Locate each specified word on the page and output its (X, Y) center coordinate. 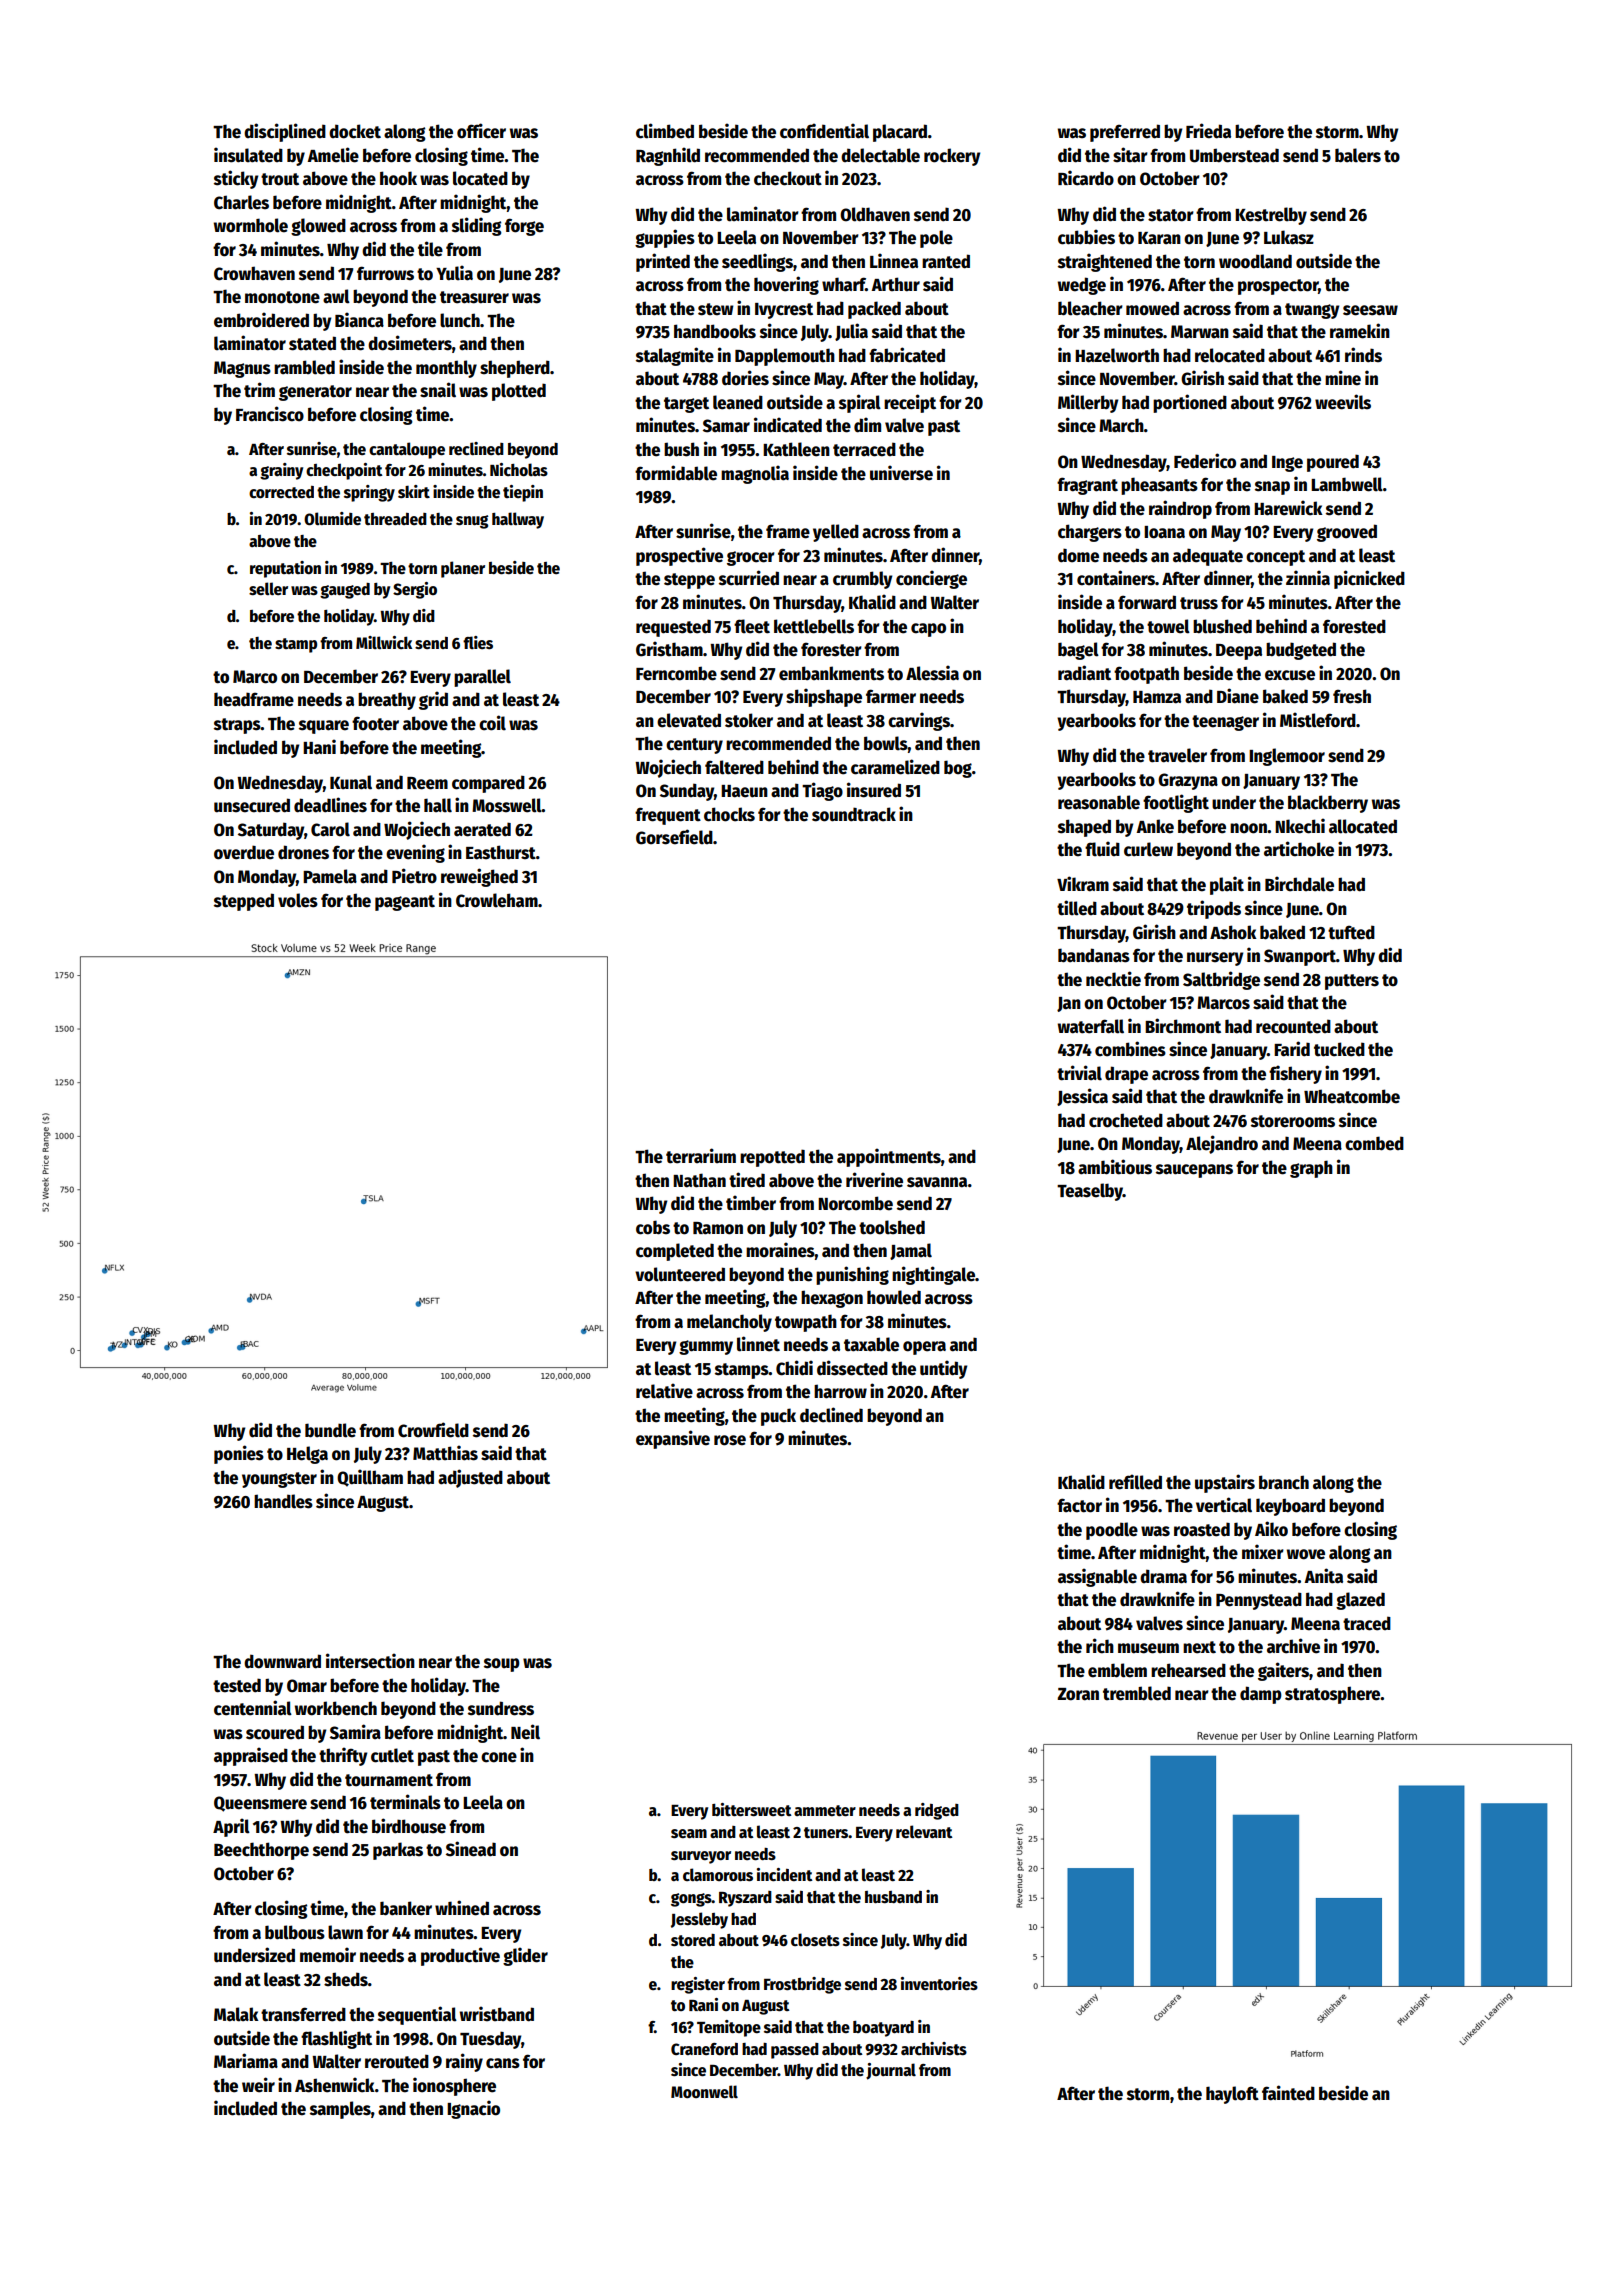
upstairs (1225, 1483)
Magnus (242, 369)
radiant (1084, 673)
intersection (370, 1661)
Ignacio (473, 2109)
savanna (937, 1182)
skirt (414, 492)
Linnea (894, 261)
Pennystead (1259, 1601)
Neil (525, 1732)
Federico (1205, 461)
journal (891, 2071)
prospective (679, 556)
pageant (405, 903)
